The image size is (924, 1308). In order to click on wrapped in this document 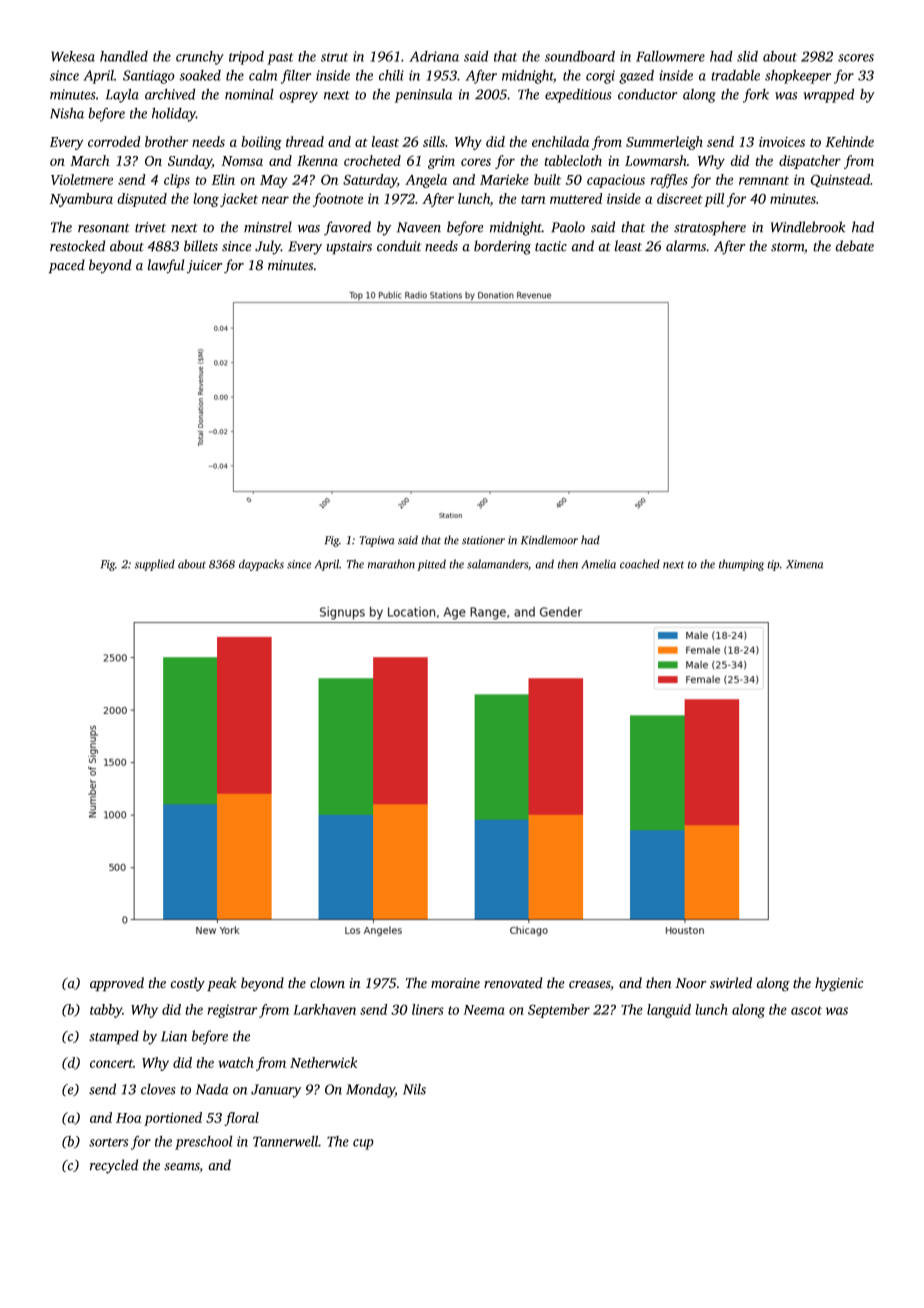, I will do `click(829, 95)`.
